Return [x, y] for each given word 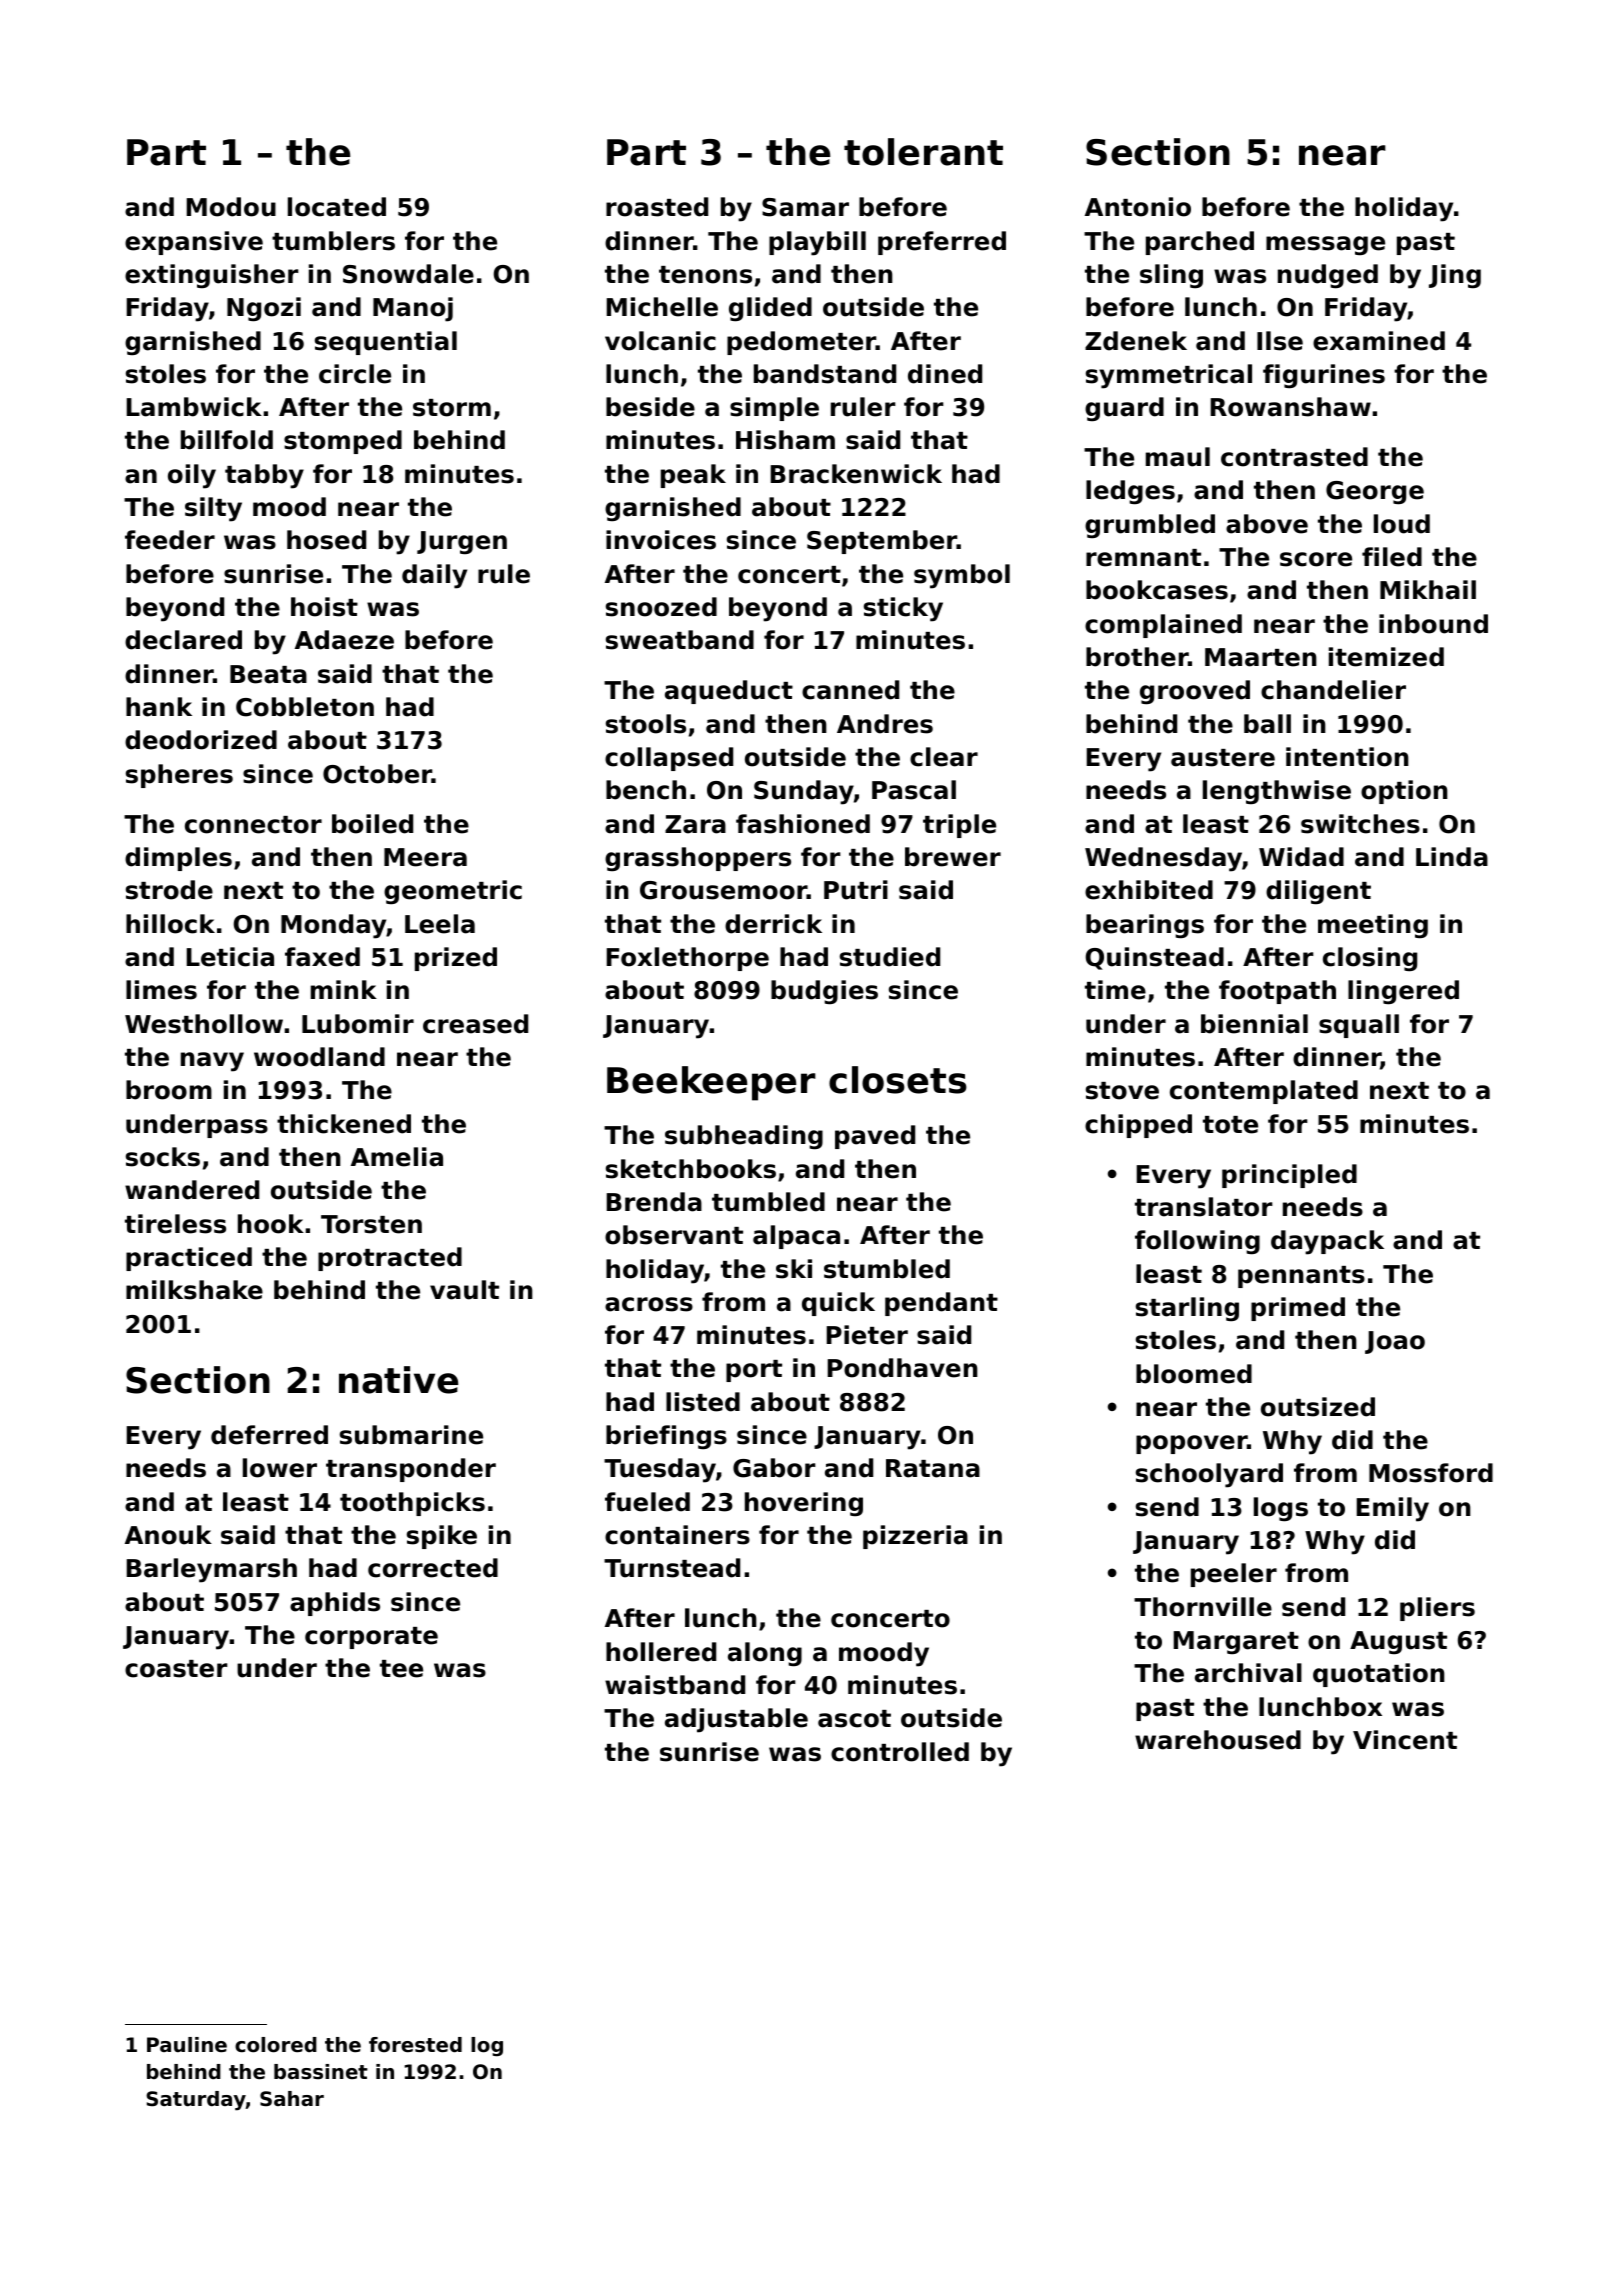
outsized [1318, 1407]
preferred [942, 243]
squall [1359, 1026]
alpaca [796, 1237]
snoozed [661, 607]
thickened [344, 1124]
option [1404, 792]
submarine [411, 1435]
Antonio [1138, 207]
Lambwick [194, 407]
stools [646, 724]
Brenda [654, 1202]
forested [415, 2045]
